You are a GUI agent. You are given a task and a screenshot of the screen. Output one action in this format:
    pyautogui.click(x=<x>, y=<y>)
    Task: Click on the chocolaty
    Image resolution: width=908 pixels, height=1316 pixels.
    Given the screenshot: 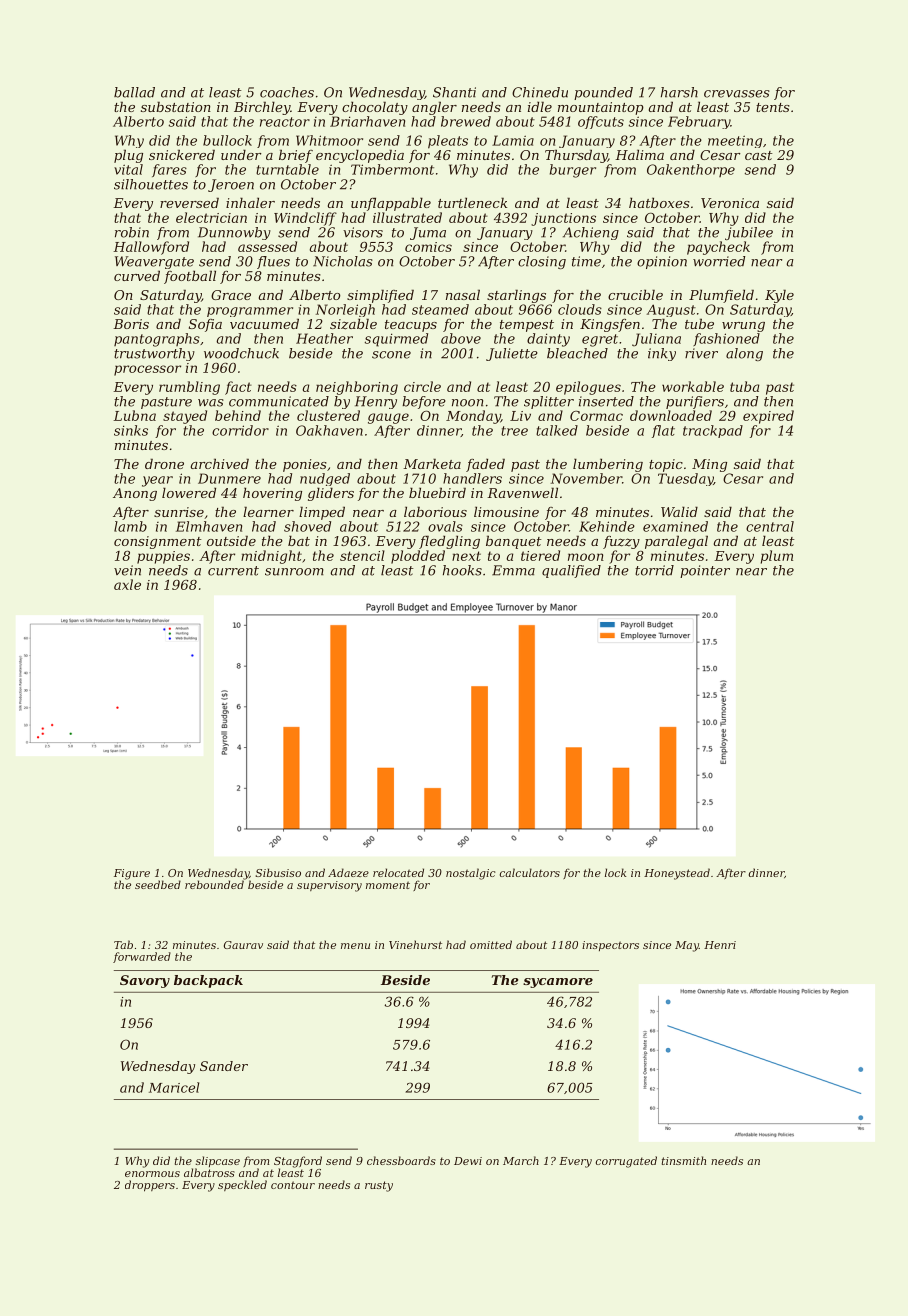 What is the action you would take?
    pyautogui.click(x=375, y=108)
